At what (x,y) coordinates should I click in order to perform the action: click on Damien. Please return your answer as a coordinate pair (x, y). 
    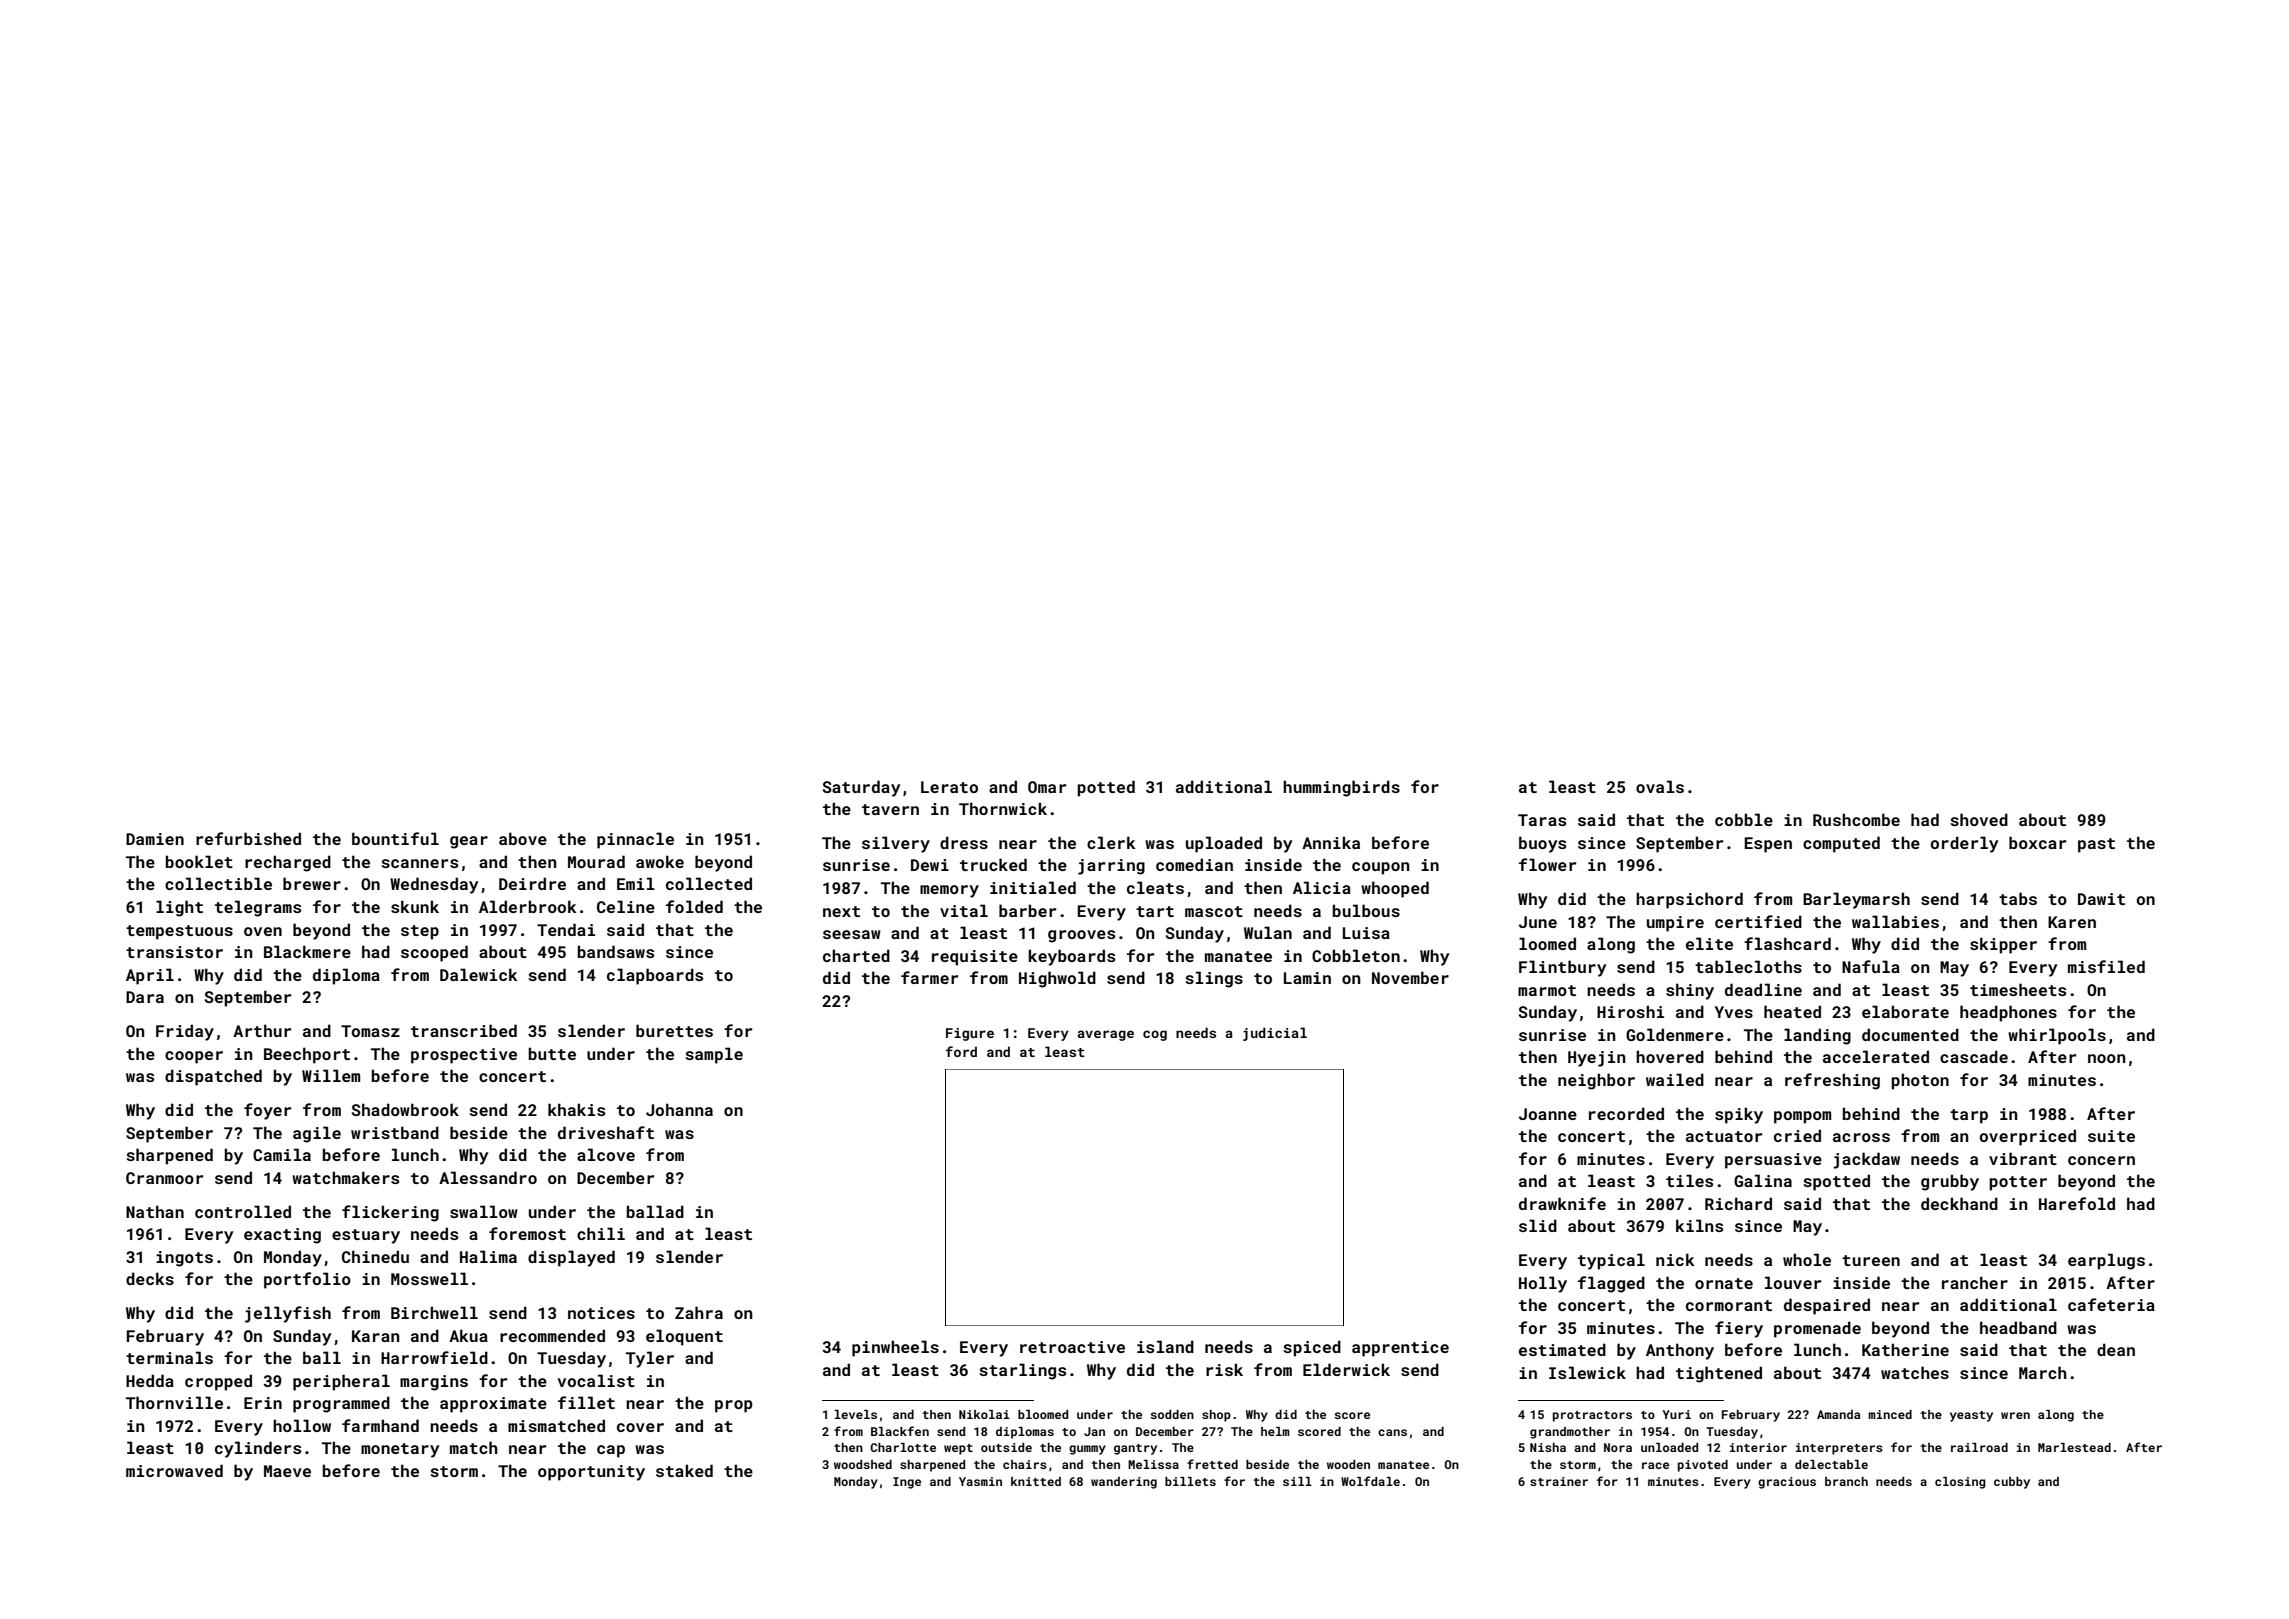
    Looking at the image, I should click on (155, 839).
